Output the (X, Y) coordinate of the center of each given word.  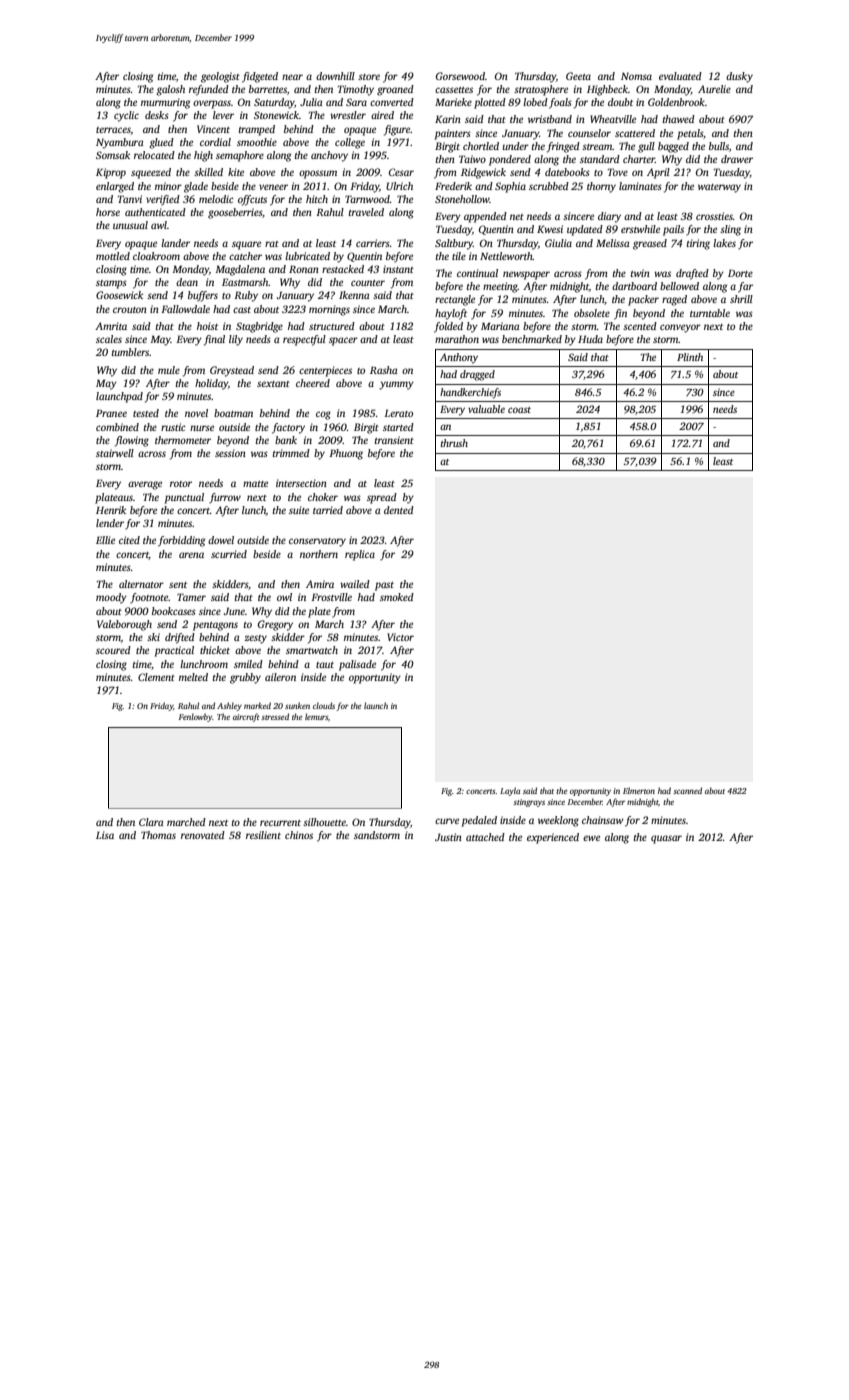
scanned (687, 790)
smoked (397, 597)
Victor (400, 637)
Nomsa (636, 76)
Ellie (105, 540)
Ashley (229, 706)
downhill (335, 76)
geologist (220, 77)
